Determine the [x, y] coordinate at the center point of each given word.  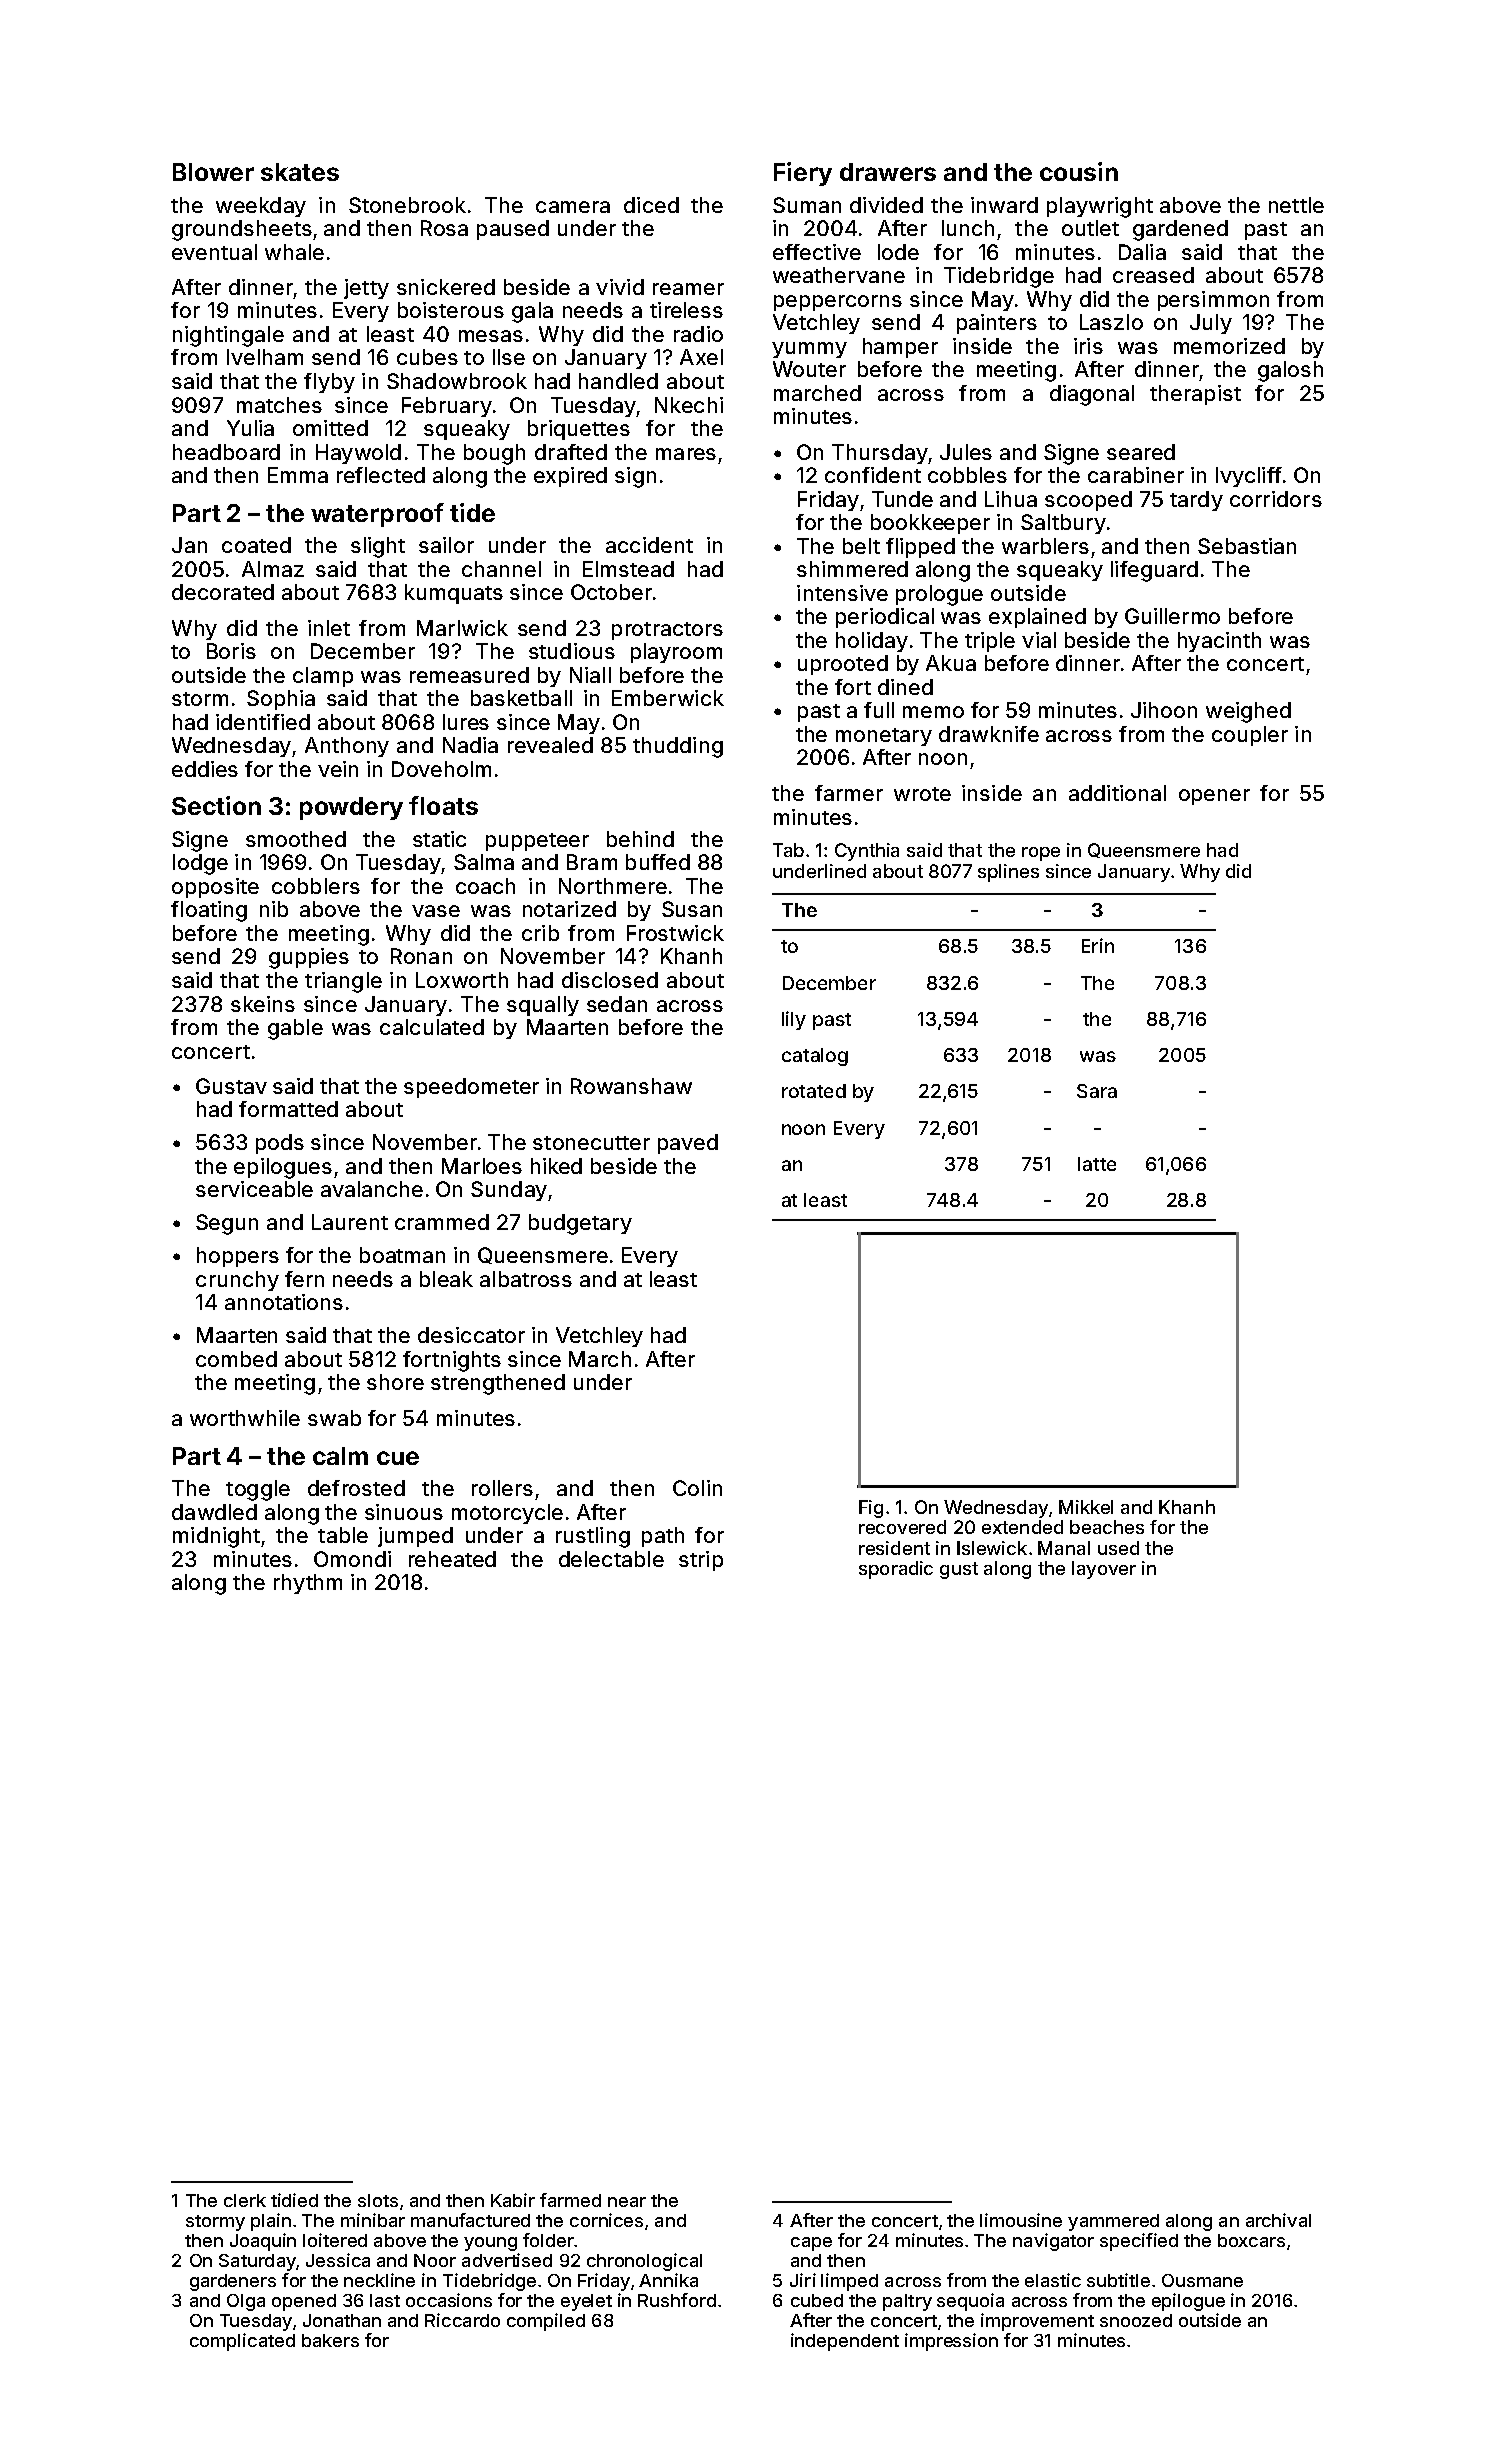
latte [1097, 1164]
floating [209, 911]
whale [294, 252]
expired [570, 477]
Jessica [338, 2260]
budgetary [580, 1224]
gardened [1180, 230]
